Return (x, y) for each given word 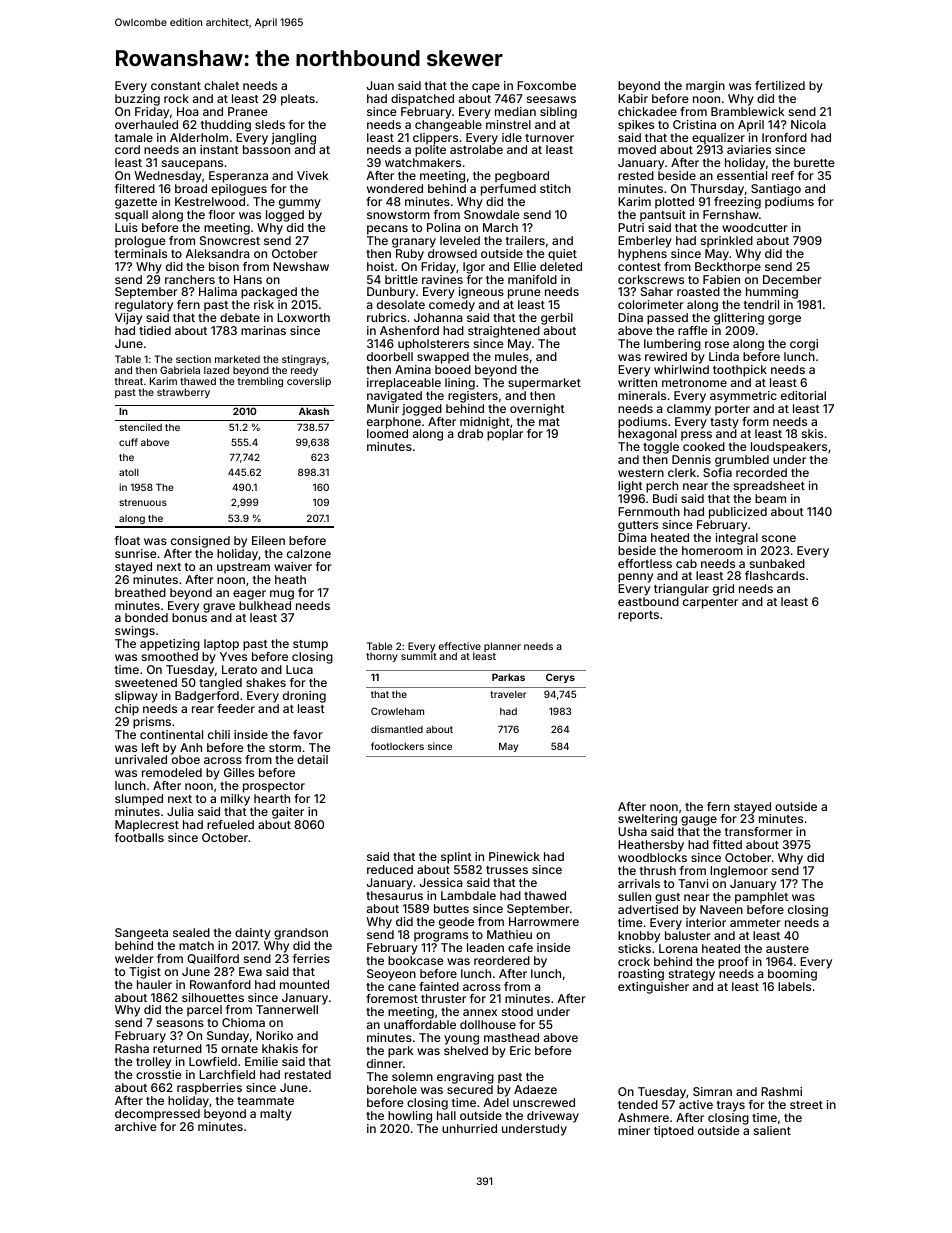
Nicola (808, 124)
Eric (520, 1050)
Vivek (313, 175)
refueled (230, 824)
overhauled (146, 124)
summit (419, 656)
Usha (632, 831)
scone (779, 538)
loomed (387, 433)
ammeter (755, 923)
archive (136, 1126)
